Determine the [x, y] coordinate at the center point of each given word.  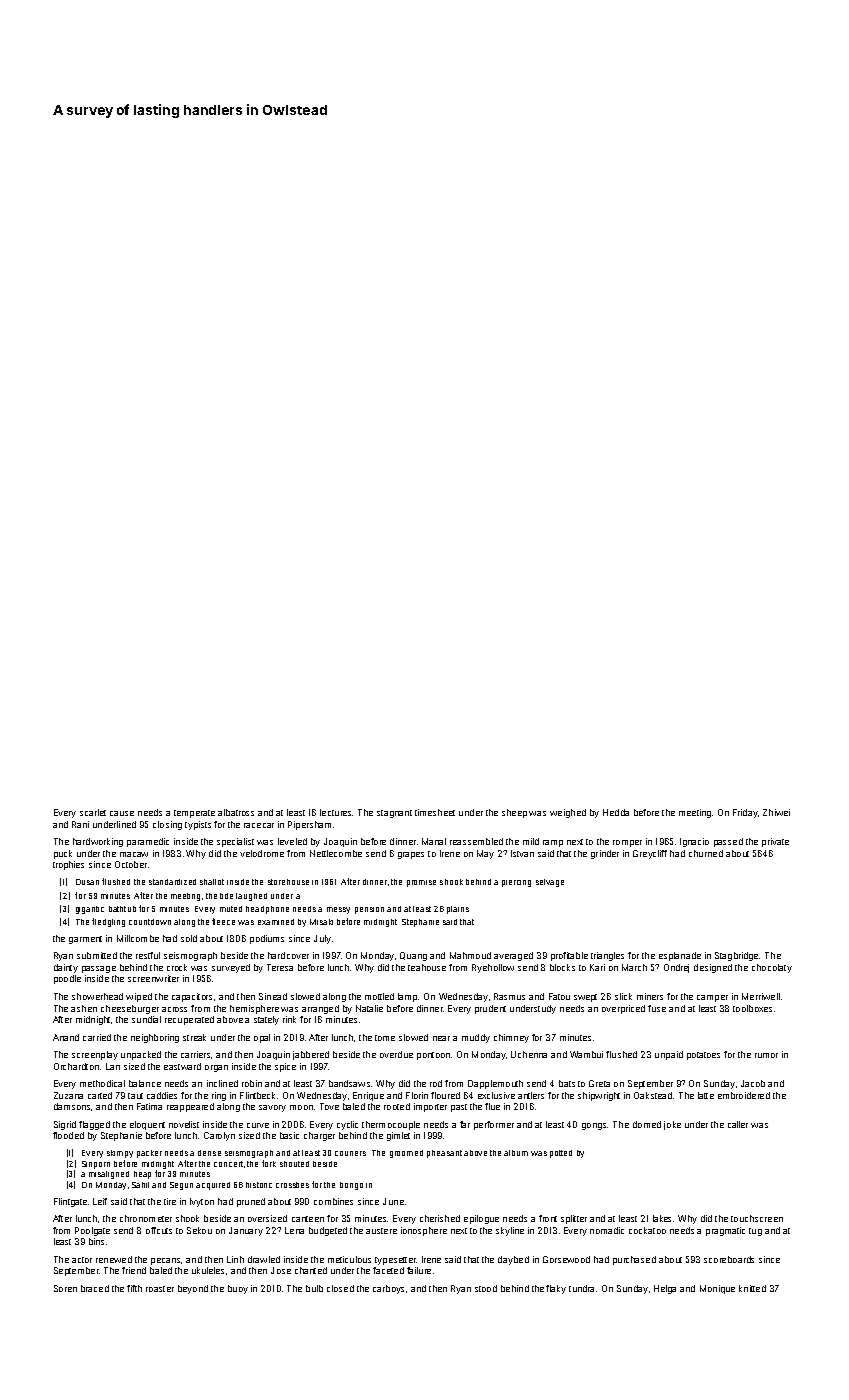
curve [258, 1125]
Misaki [321, 922]
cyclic [347, 1125]
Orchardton [76, 1066]
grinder [605, 854]
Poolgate [92, 1231]
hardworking [98, 842]
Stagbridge [736, 956]
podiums [267, 939]
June [393, 1201]
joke [672, 1125]
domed [647, 1124]
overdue [396, 1054]
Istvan [522, 853]
